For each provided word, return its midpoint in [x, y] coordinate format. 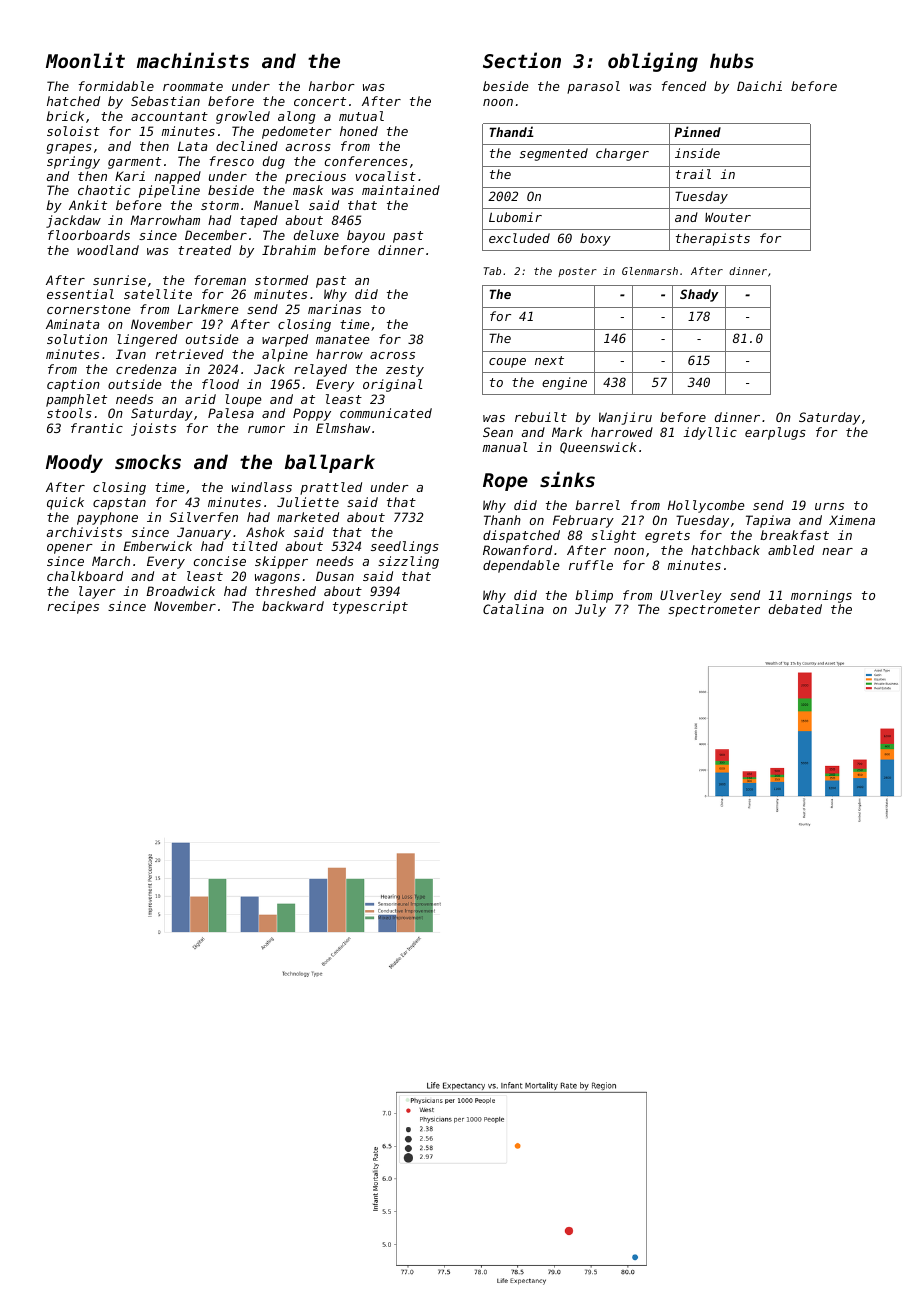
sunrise [119, 280]
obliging [653, 62]
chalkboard [85, 576]
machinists [193, 60]
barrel [597, 505]
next [549, 360]
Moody [74, 463]
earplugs [775, 433]
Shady [699, 295]
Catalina [513, 609]
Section [522, 60]
